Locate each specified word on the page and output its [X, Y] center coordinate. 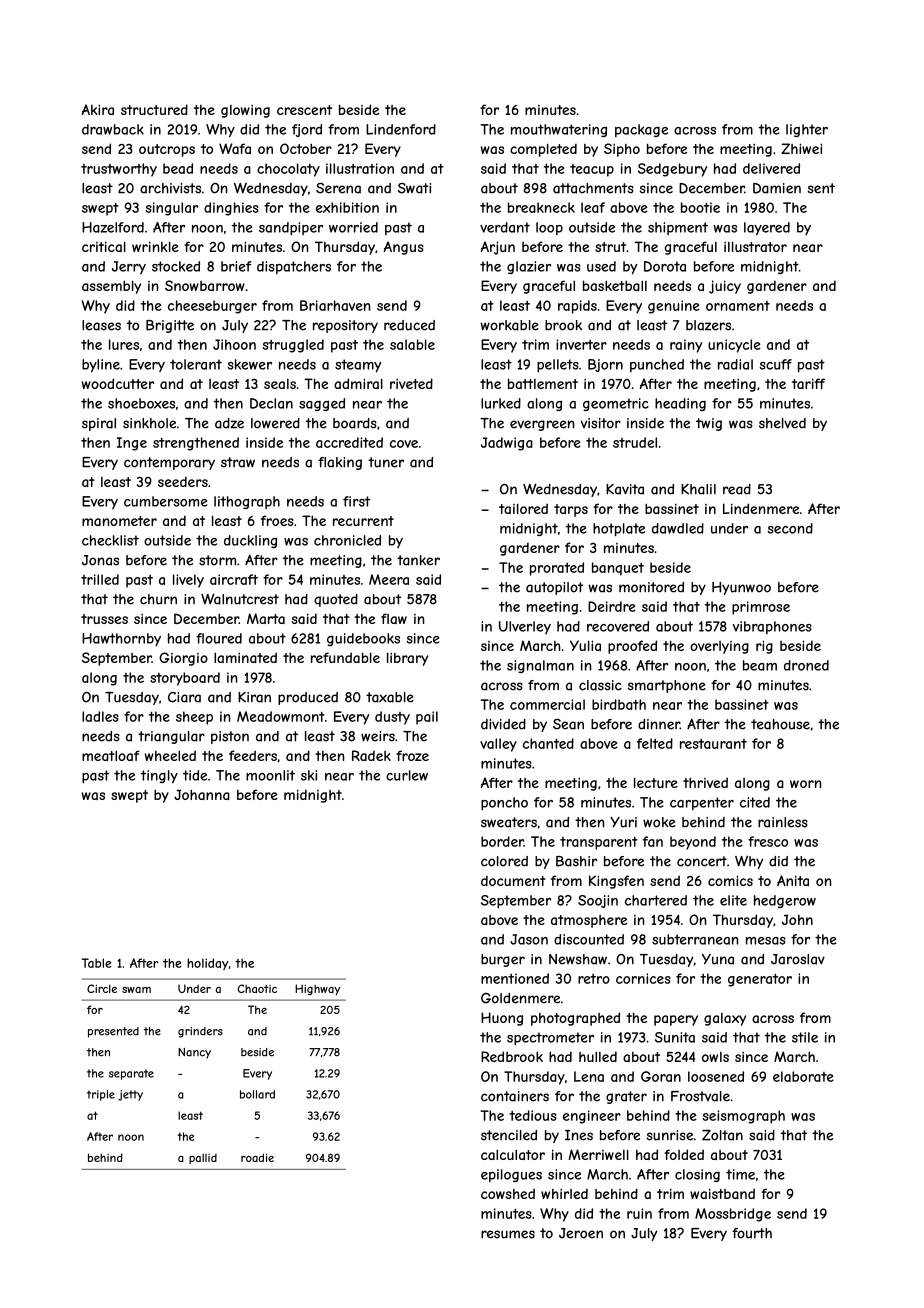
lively [188, 581]
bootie [700, 207]
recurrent [363, 521]
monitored [651, 587]
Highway [317, 989]
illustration [360, 168]
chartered [656, 900]
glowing [245, 111]
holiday [208, 964]
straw [238, 462]
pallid [203, 1159]
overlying [719, 647]
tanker [418, 560]
